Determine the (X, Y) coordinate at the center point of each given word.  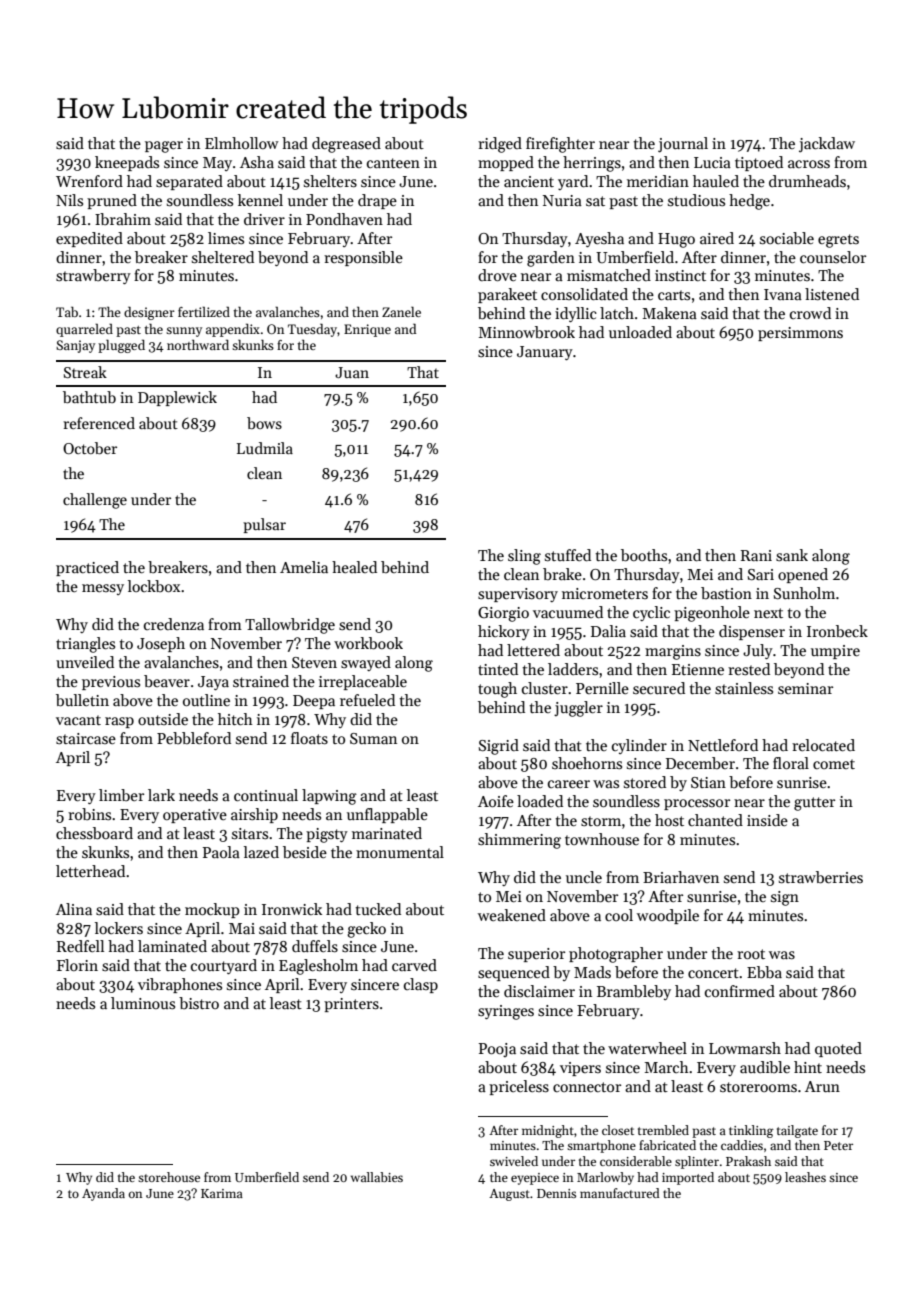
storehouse (169, 1177)
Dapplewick (177, 398)
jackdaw (827, 145)
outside (163, 719)
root (751, 954)
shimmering (519, 841)
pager (164, 147)
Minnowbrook (526, 332)
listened (832, 294)
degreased (346, 145)
